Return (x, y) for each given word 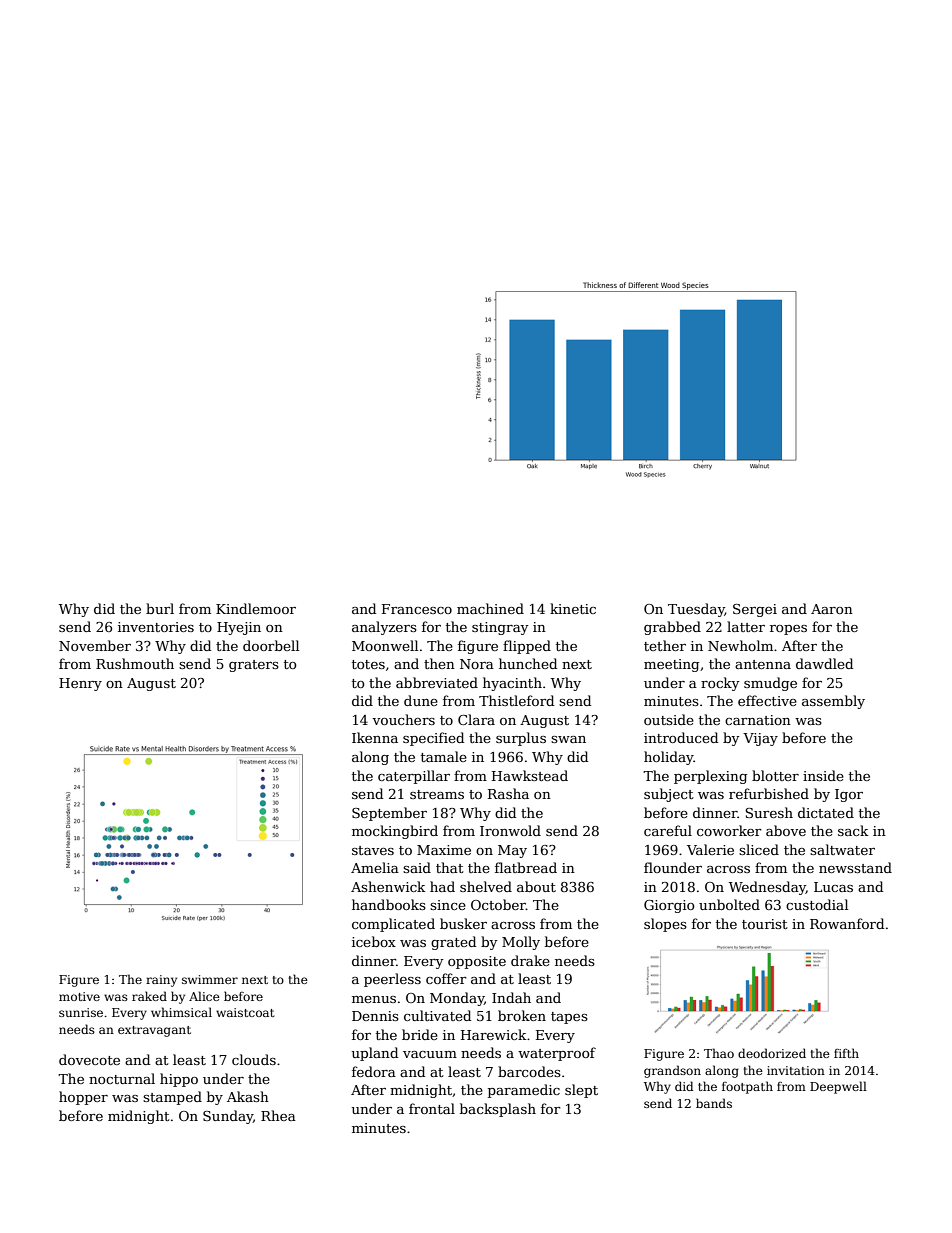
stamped (172, 1098)
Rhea (278, 1115)
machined (490, 608)
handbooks (389, 904)
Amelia (375, 867)
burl (160, 608)
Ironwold (510, 830)
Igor (849, 795)
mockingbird (395, 832)
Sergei (755, 610)
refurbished (769, 793)
